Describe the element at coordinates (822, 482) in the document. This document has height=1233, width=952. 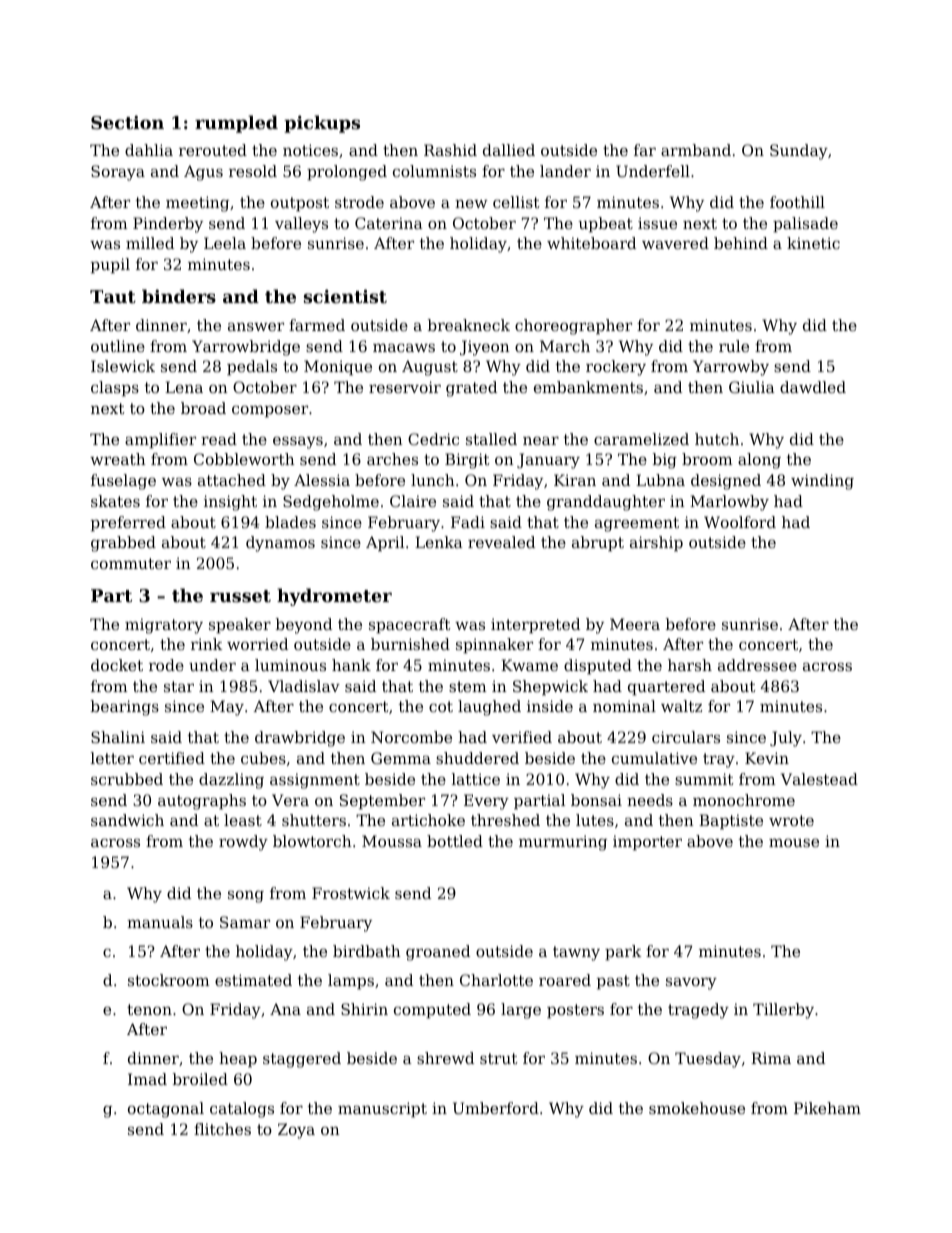
I see `winding` at that location.
